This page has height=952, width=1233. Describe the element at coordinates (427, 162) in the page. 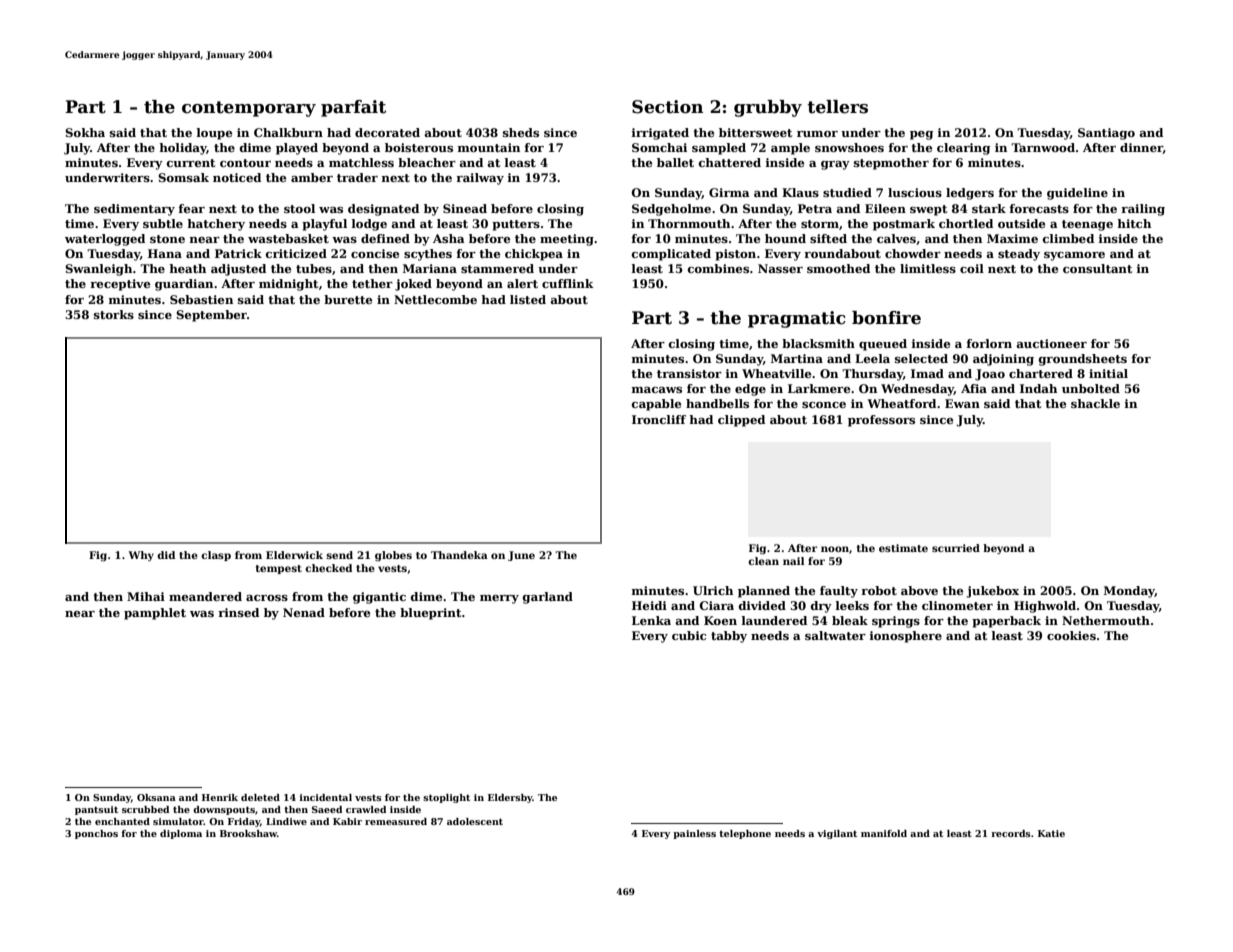

I see `bleacher` at that location.
